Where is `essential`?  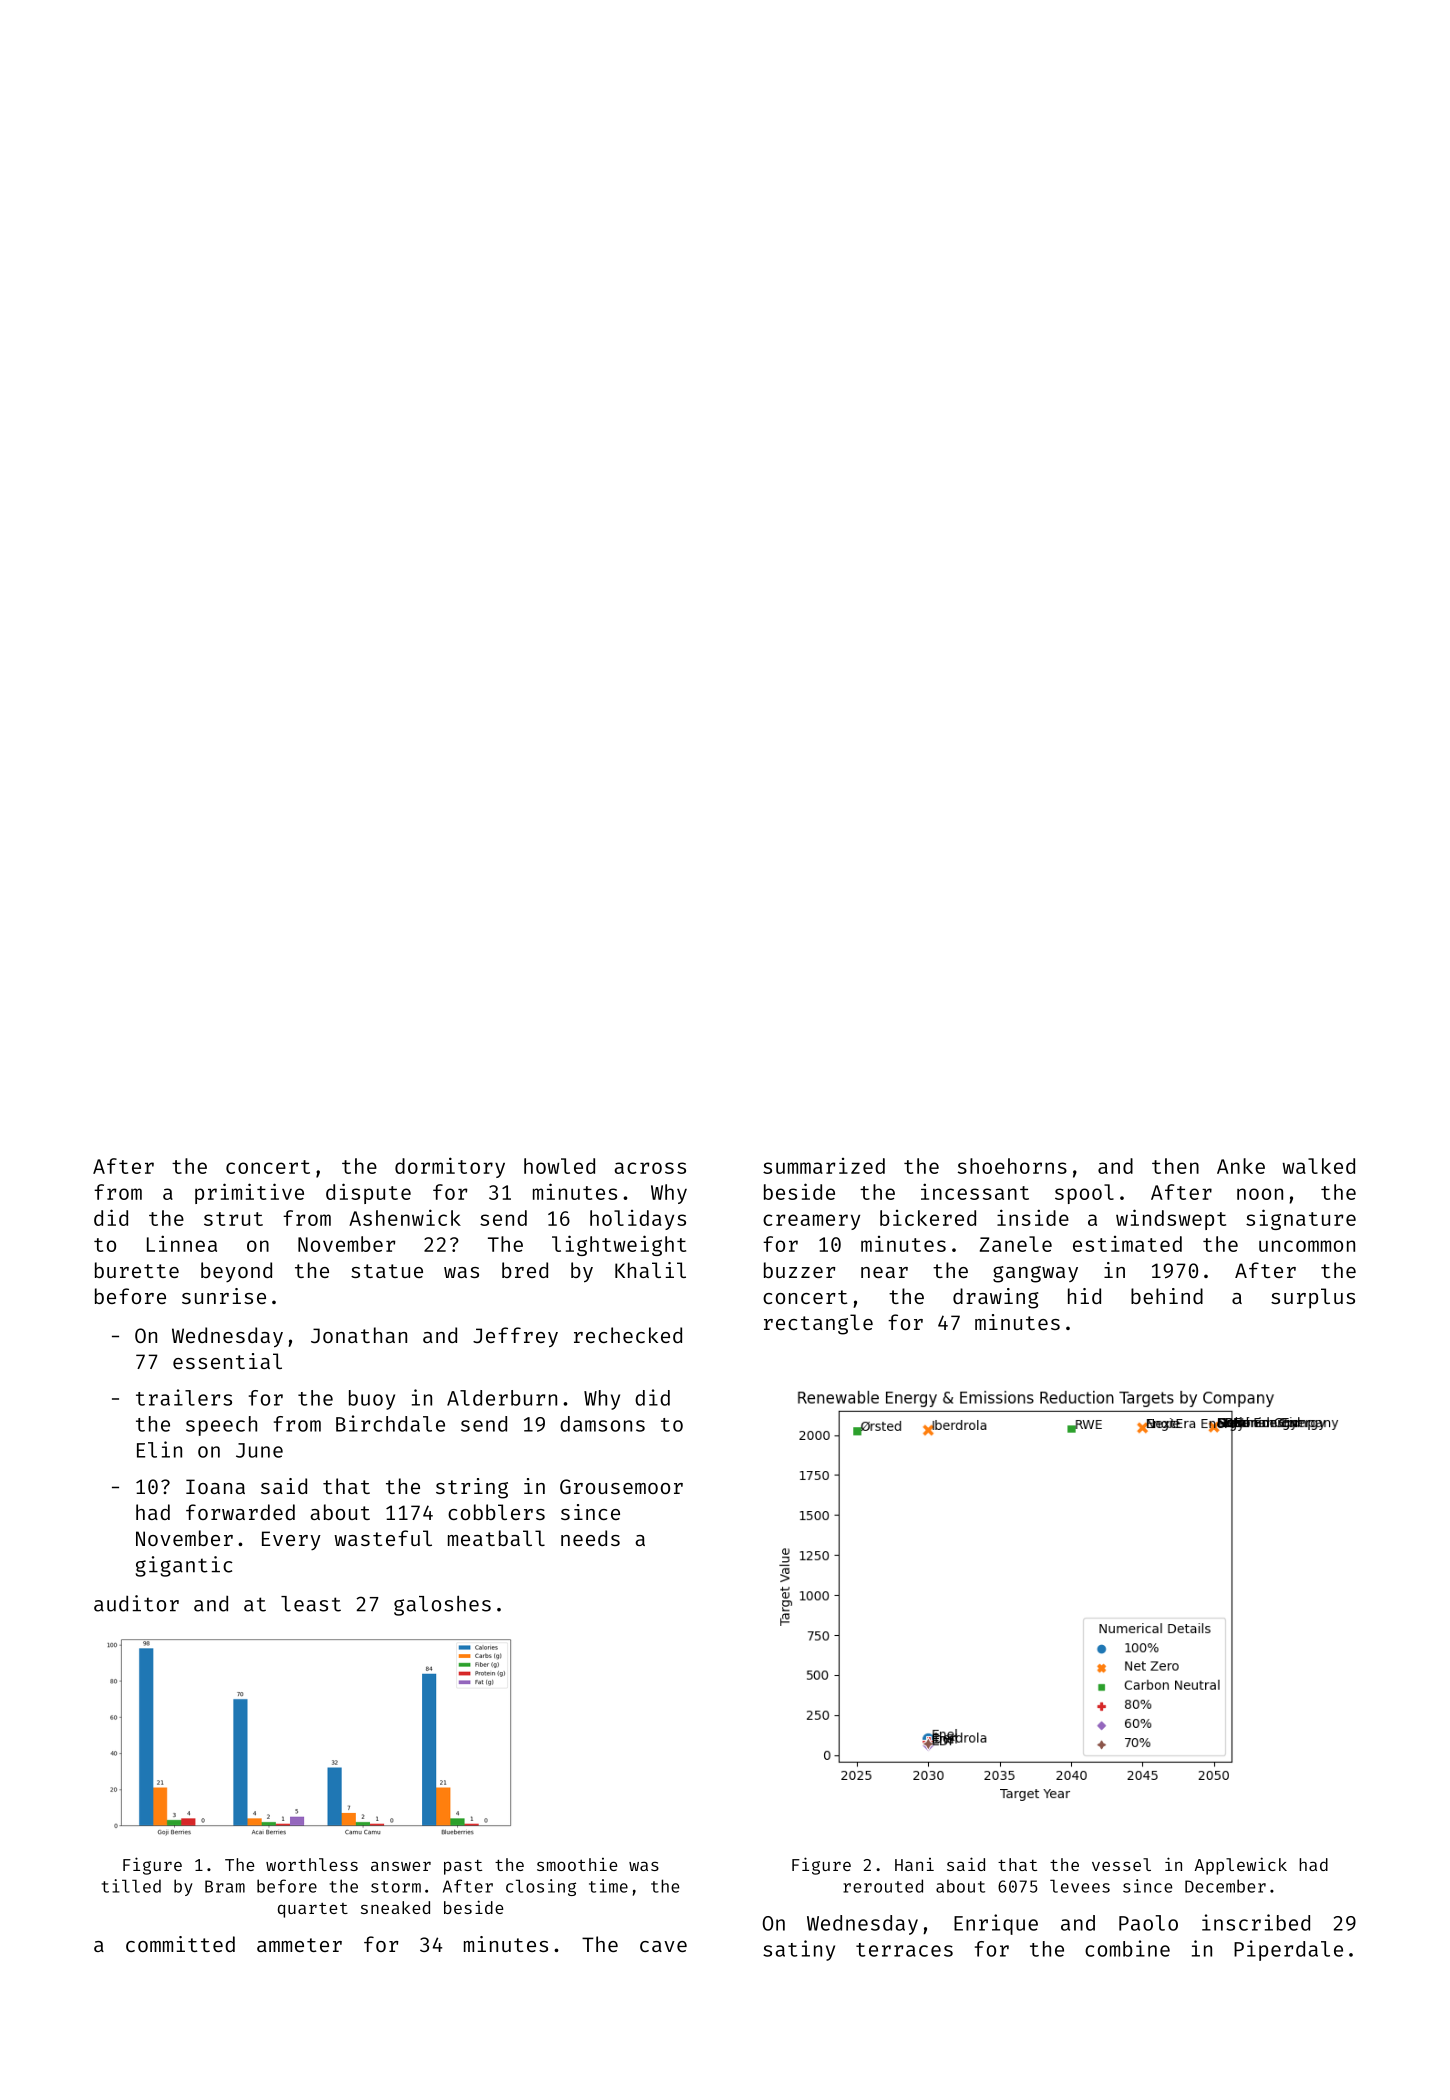 essential is located at coordinates (227, 1361).
